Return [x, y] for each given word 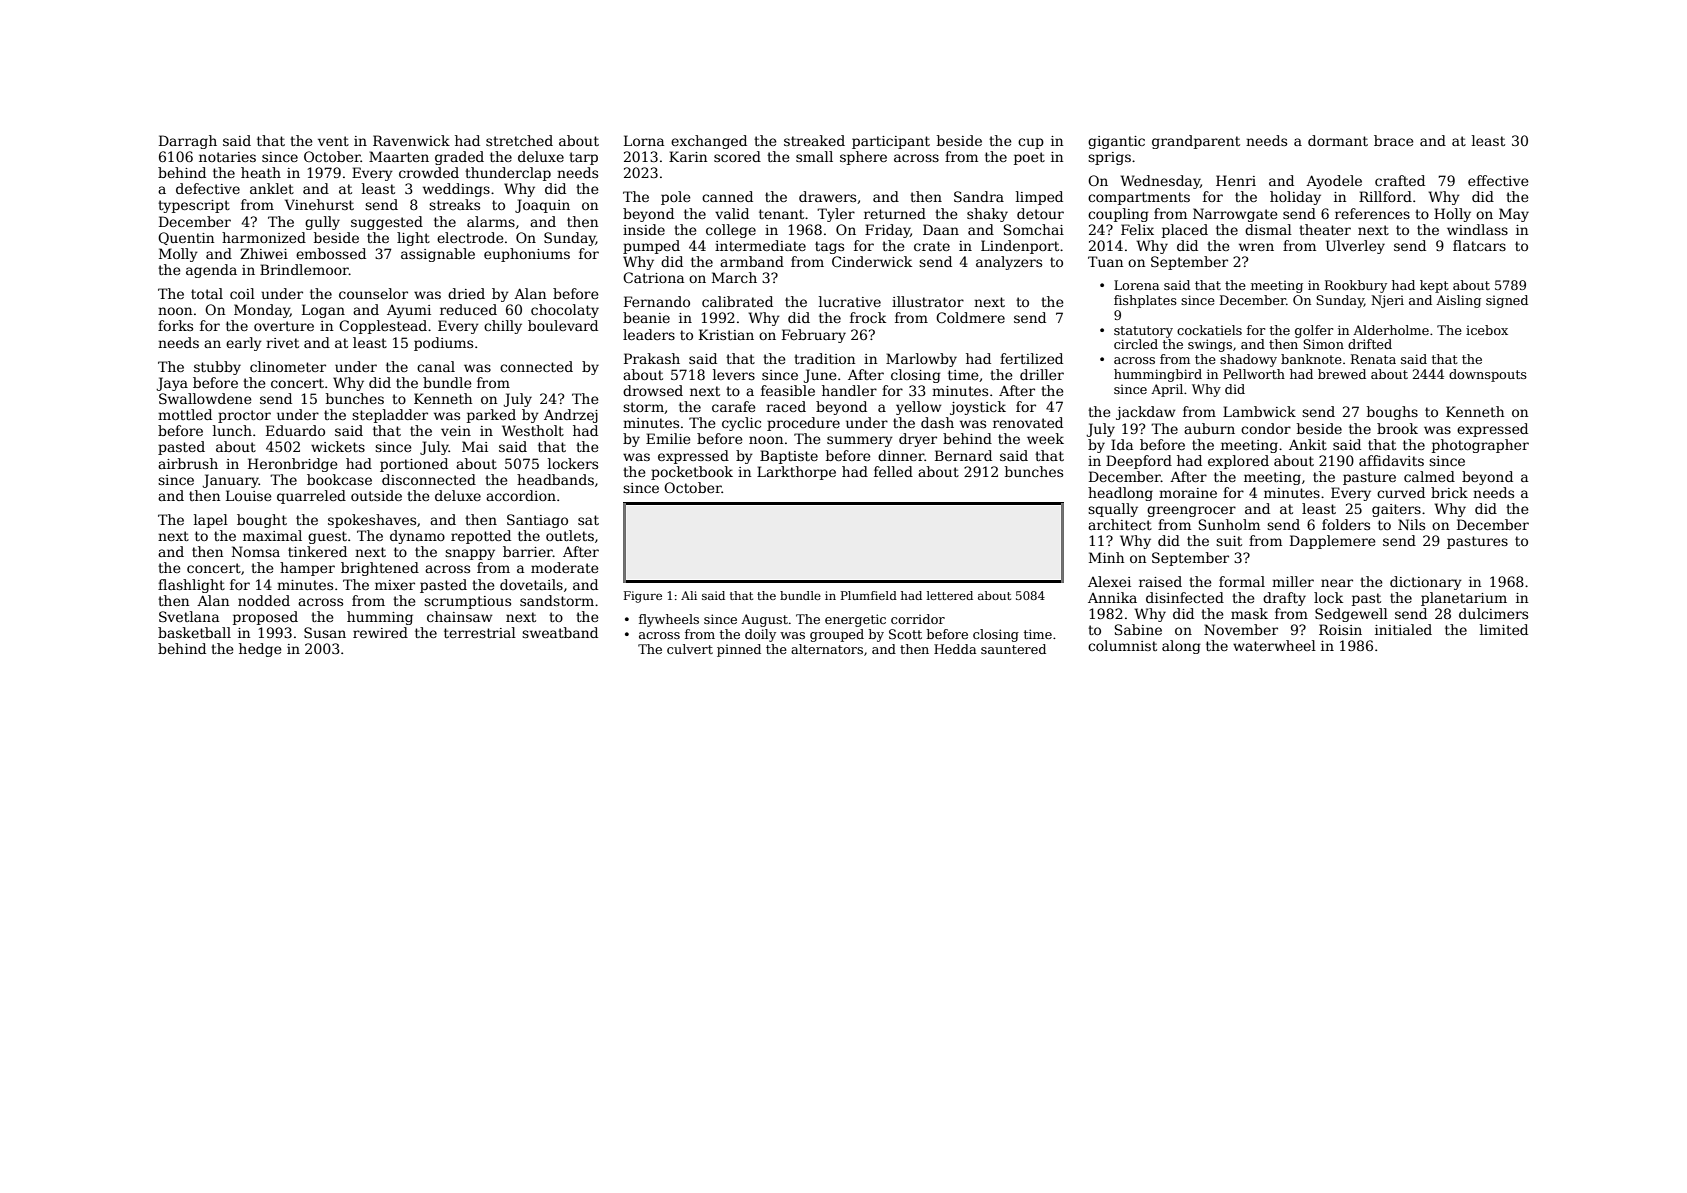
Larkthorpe [796, 473]
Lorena [1136, 285]
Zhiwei [264, 253]
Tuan [1105, 261]
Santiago [537, 521]
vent [333, 141]
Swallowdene [205, 398]
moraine [1188, 493]
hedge [260, 650]
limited [1504, 629]
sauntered [1013, 649]
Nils [1411, 524]
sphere [863, 158]
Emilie [668, 438]
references [1372, 213]
